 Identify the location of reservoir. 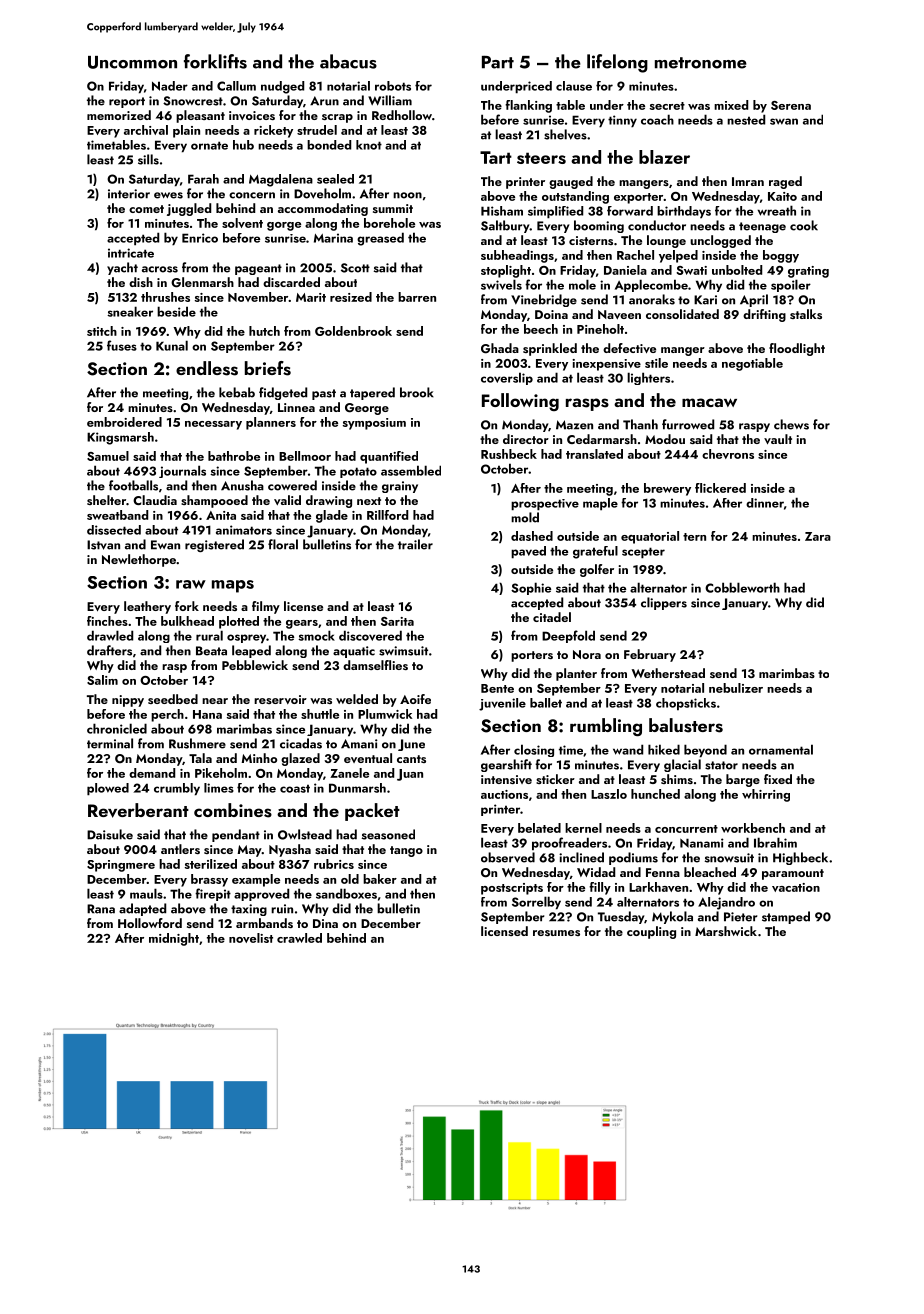
(280, 699).
